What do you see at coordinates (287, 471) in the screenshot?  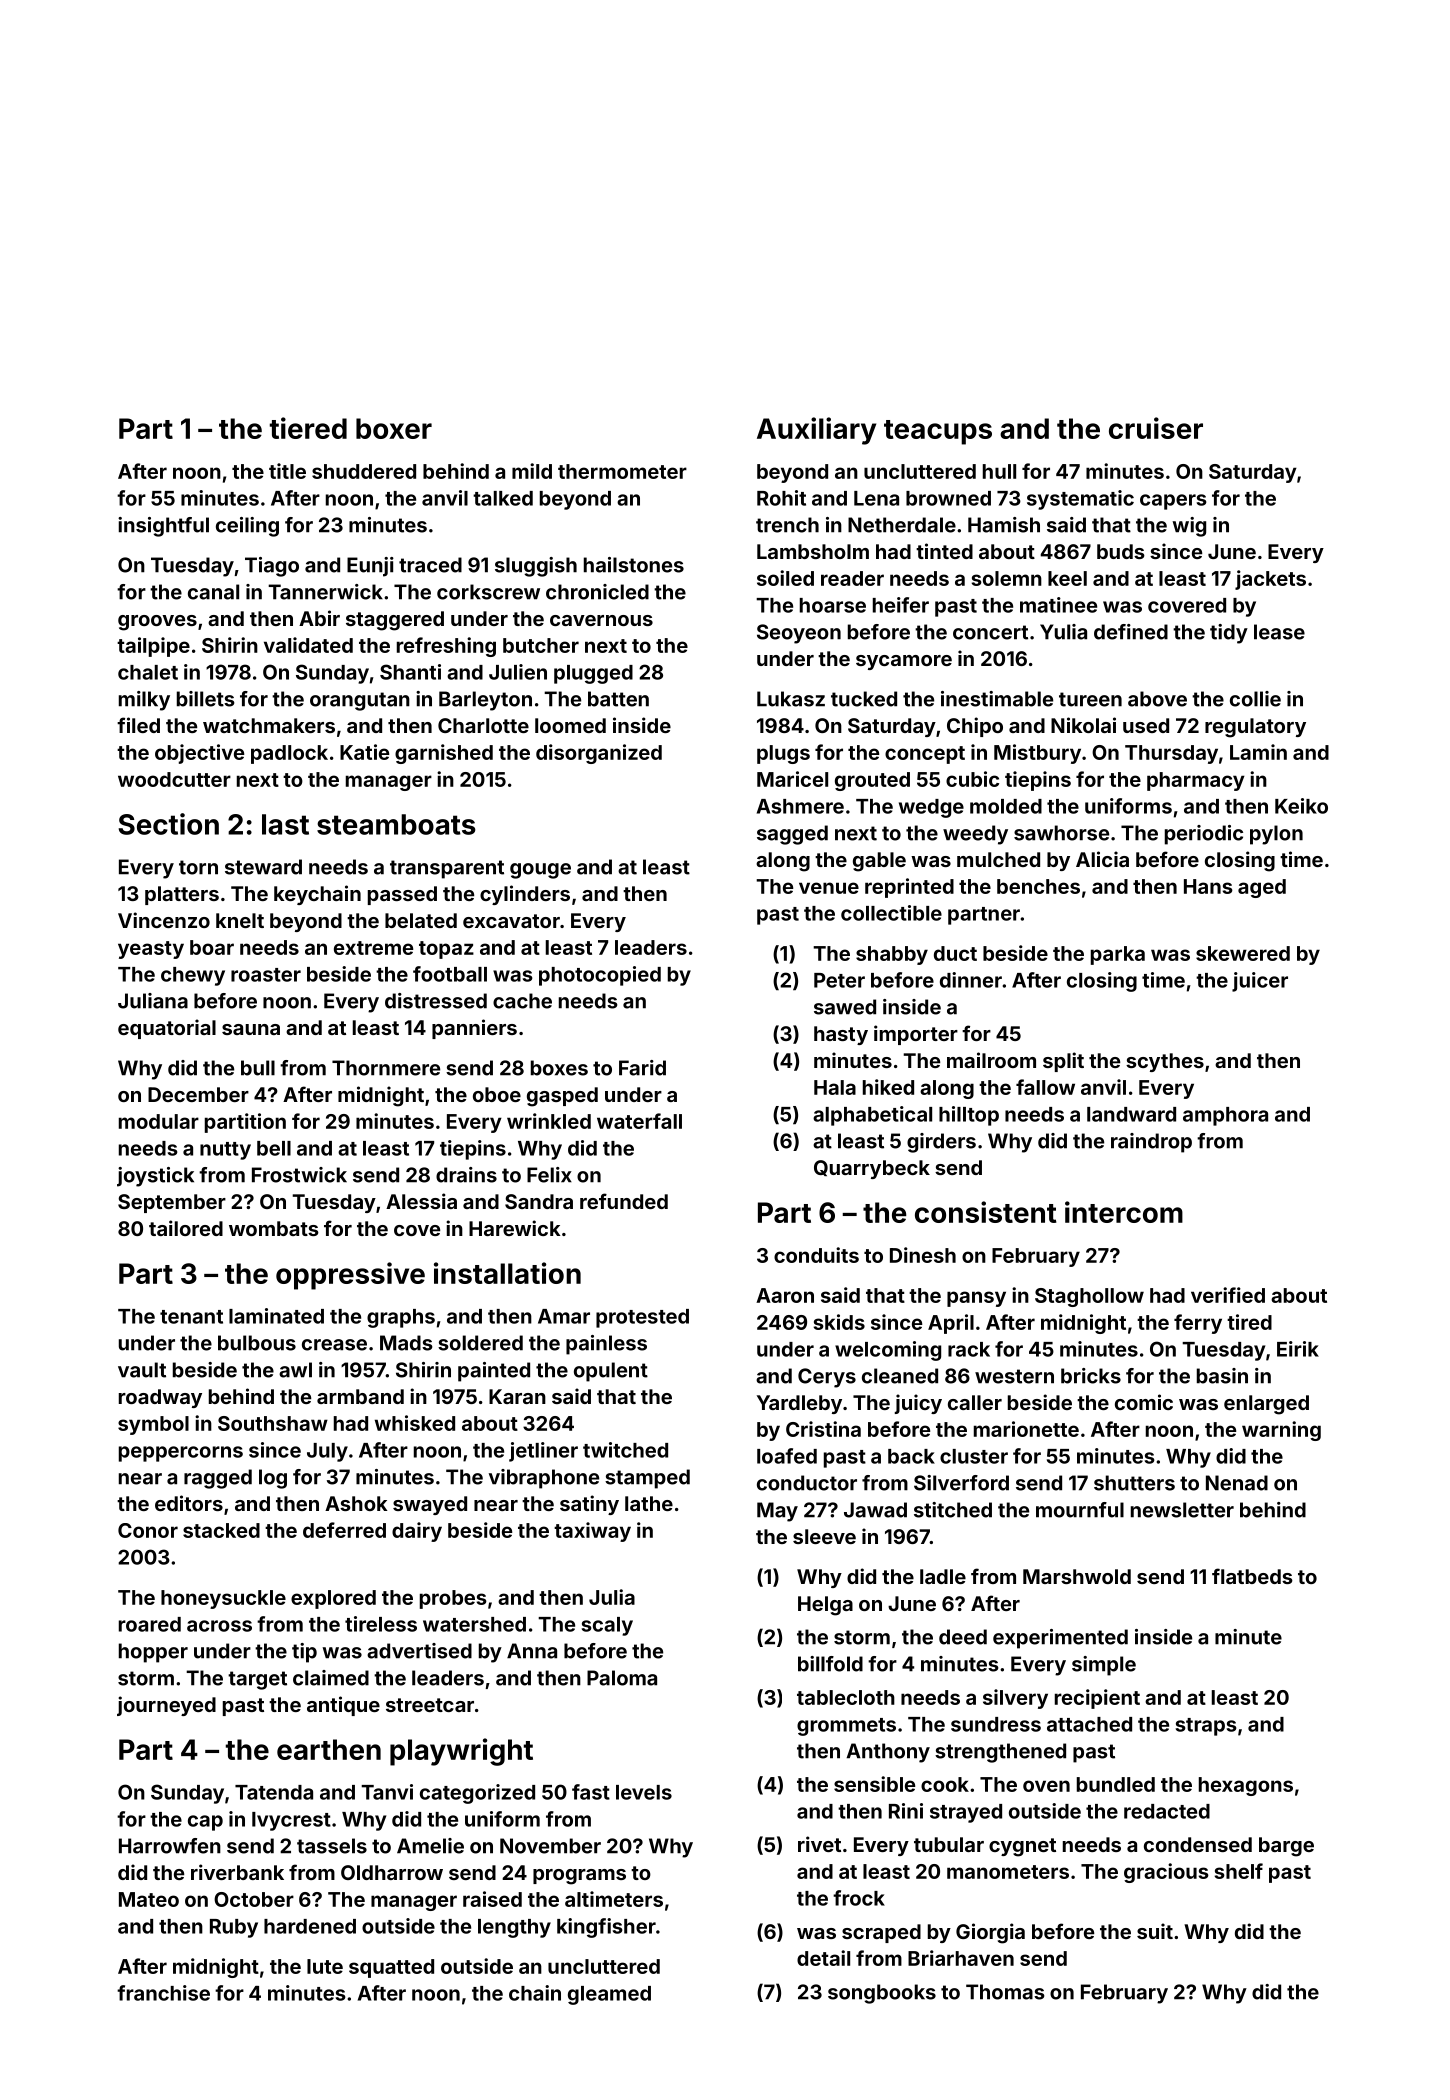 I see `title` at bounding box center [287, 471].
